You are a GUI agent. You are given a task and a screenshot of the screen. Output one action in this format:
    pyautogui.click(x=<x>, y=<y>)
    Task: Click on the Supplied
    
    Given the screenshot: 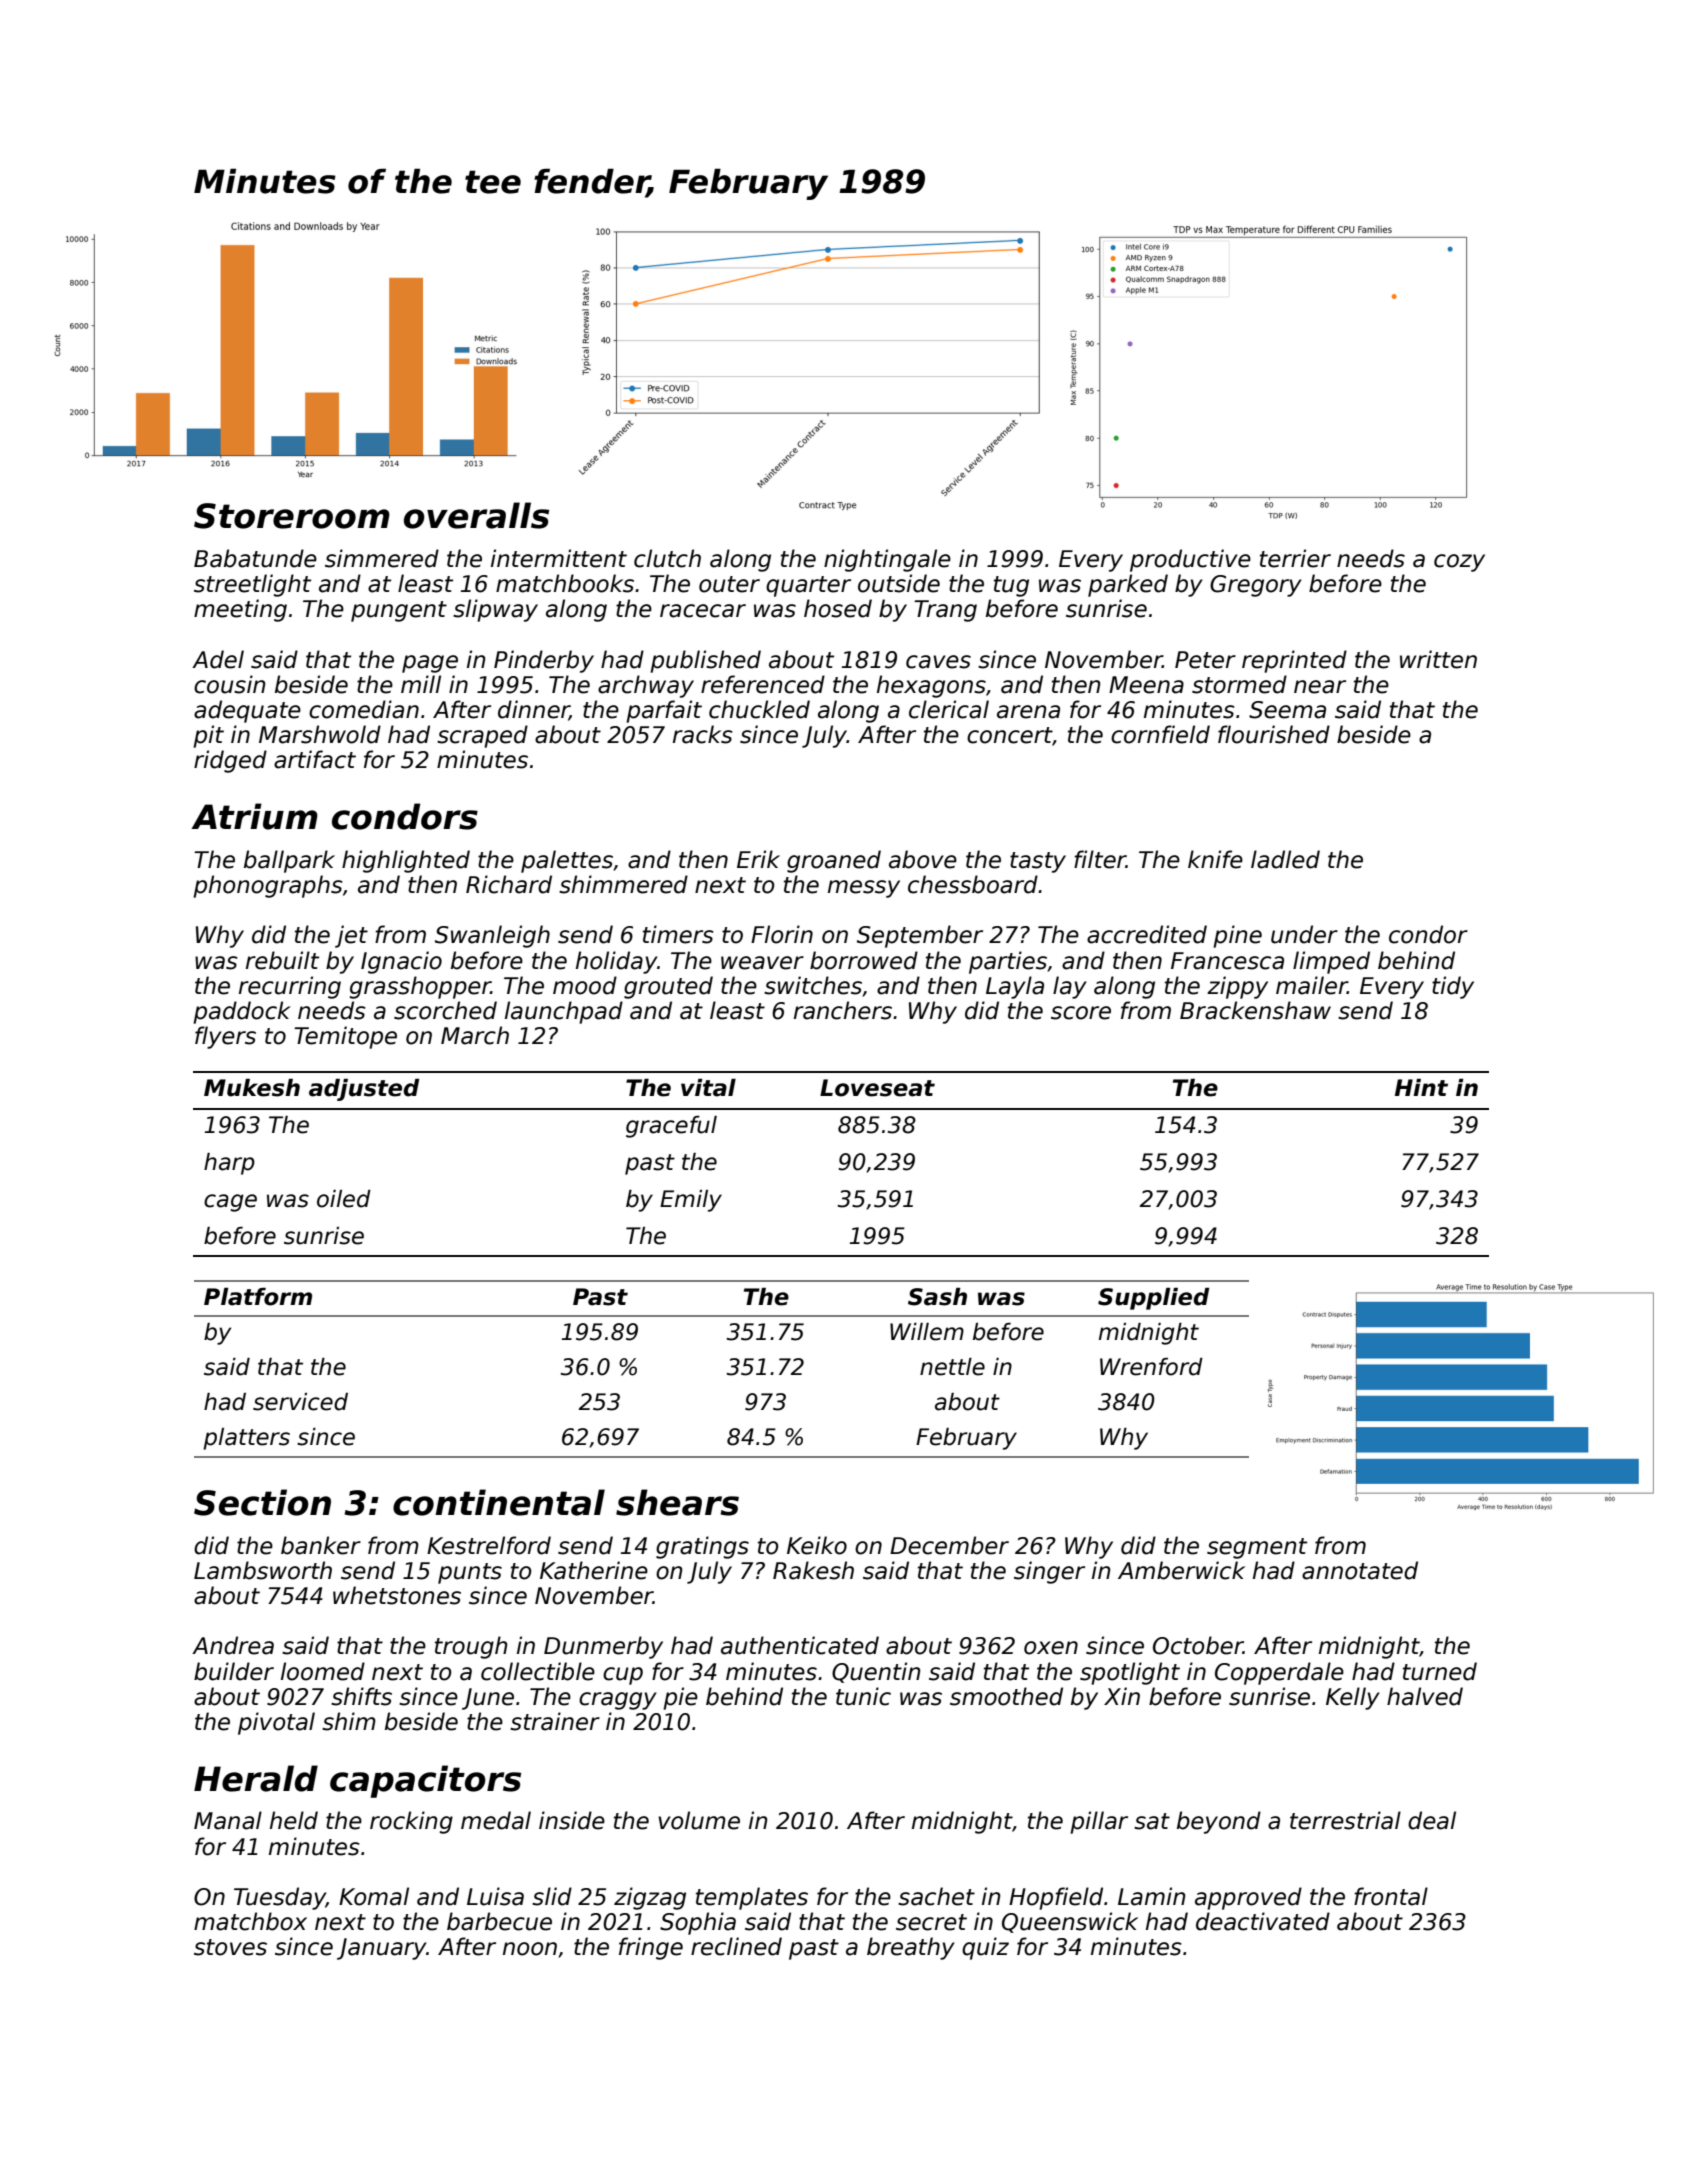 What is the action you would take?
    pyautogui.click(x=1153, y=1299)
